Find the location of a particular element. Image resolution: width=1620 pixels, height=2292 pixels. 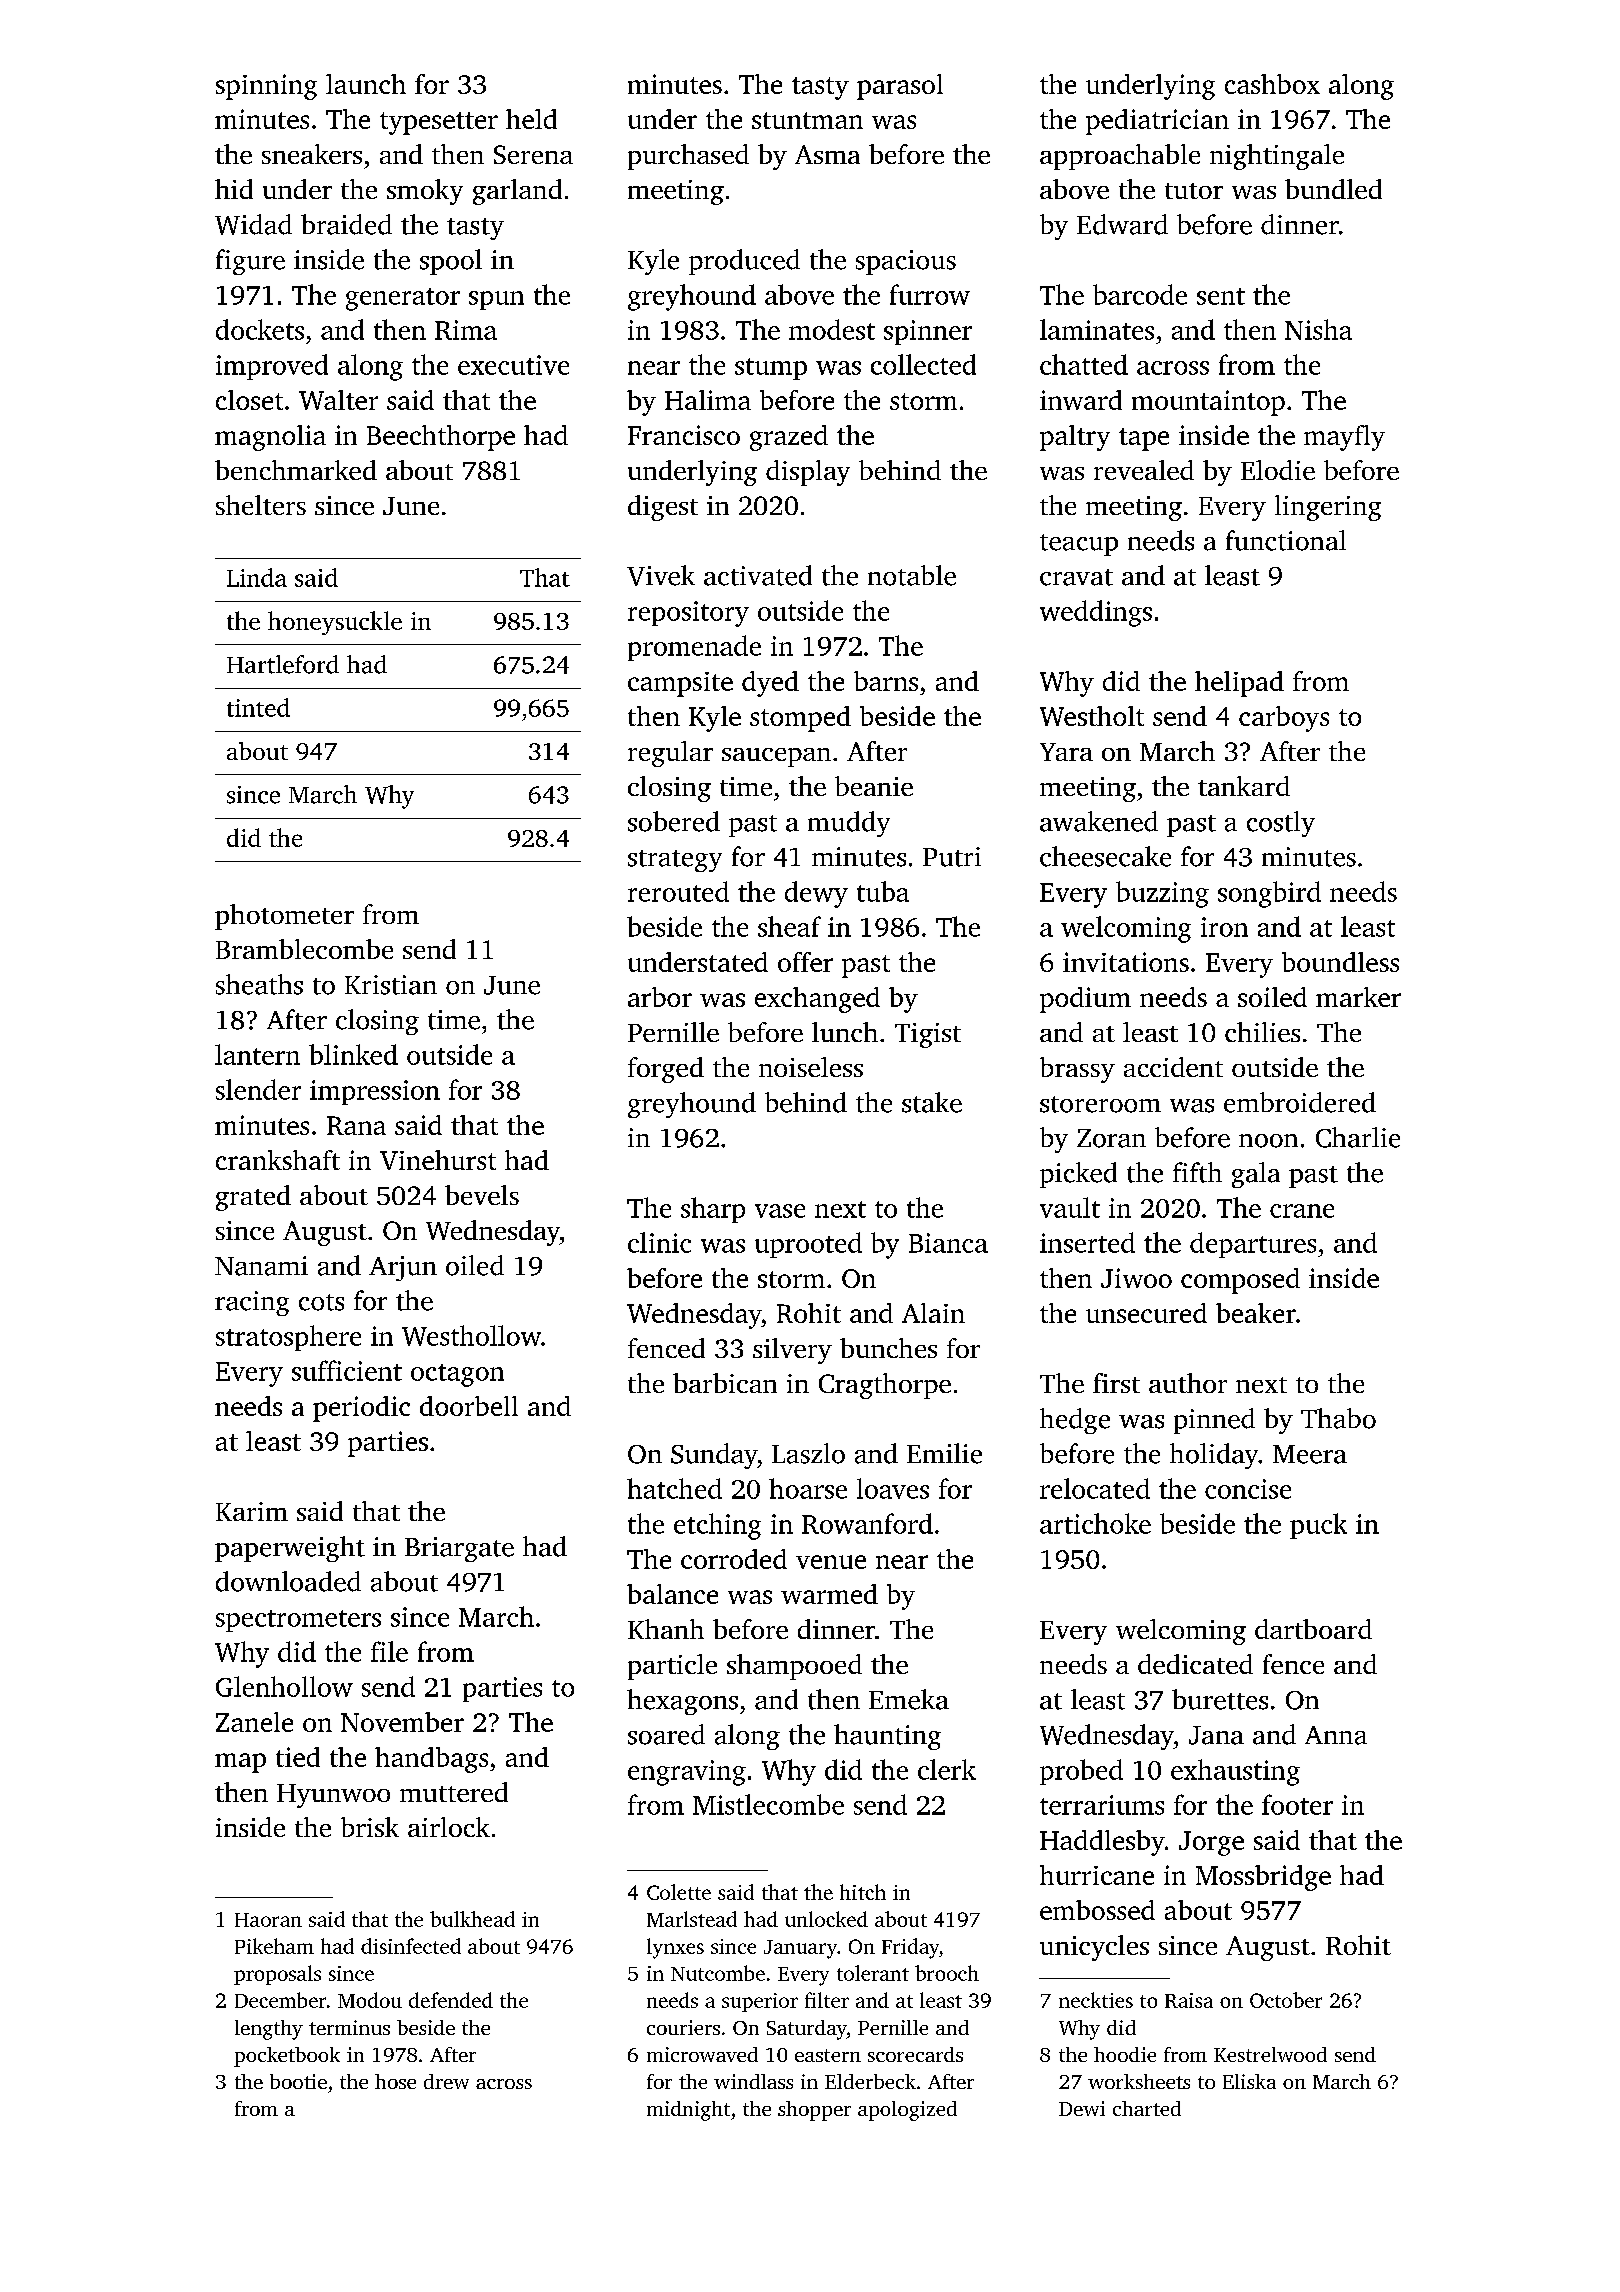

tankard is located at coordinates (1244, 786).
